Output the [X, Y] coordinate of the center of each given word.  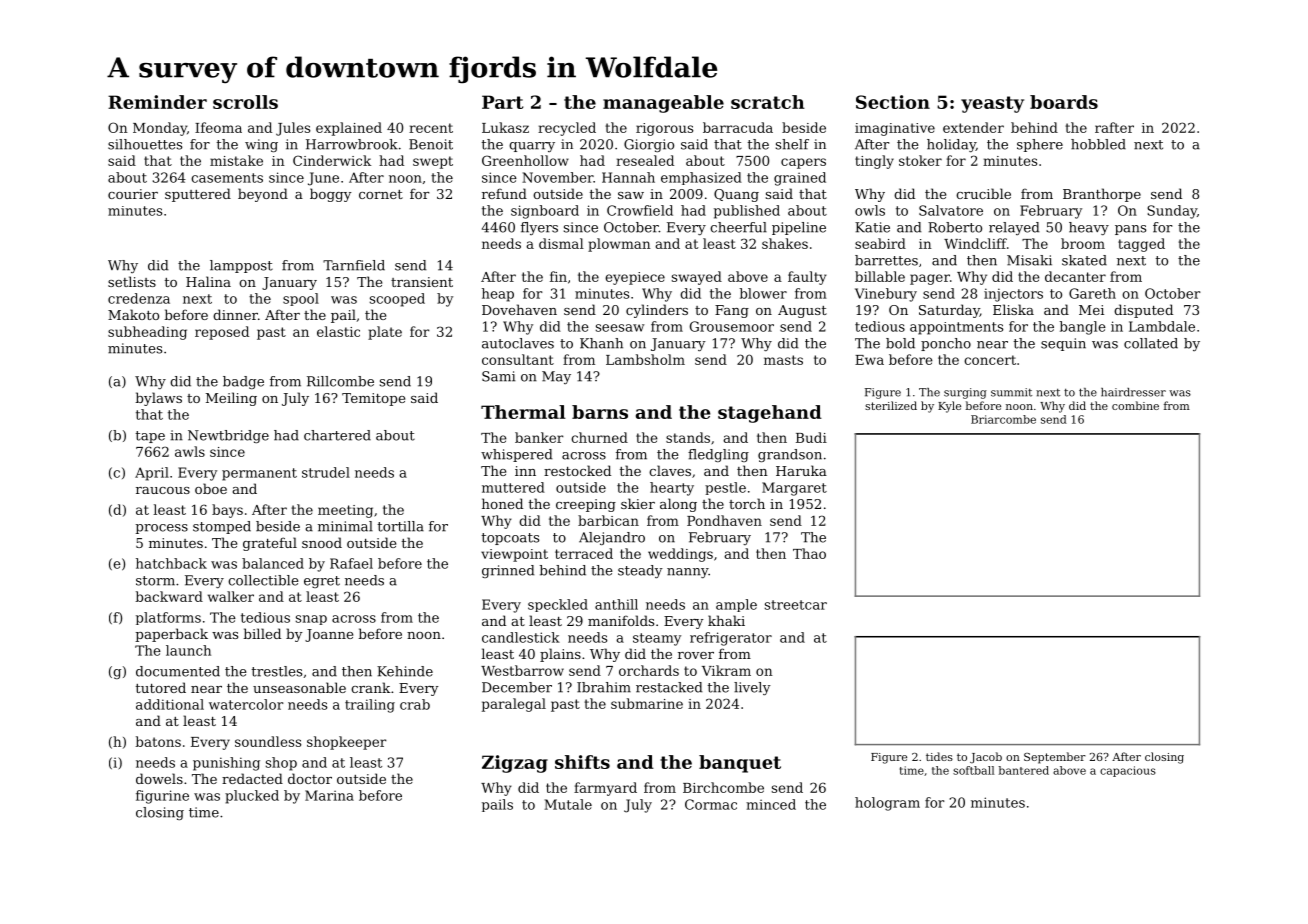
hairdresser [1133, 392]
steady [640, 571]
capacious [1128, 771]
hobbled [1098, 144]
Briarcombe [1003, 419]
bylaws [158, 399]
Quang [736, 195]
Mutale [568, 804]
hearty [672, 489]
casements [227, 178]
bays [227, 511]
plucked [252, 797]
